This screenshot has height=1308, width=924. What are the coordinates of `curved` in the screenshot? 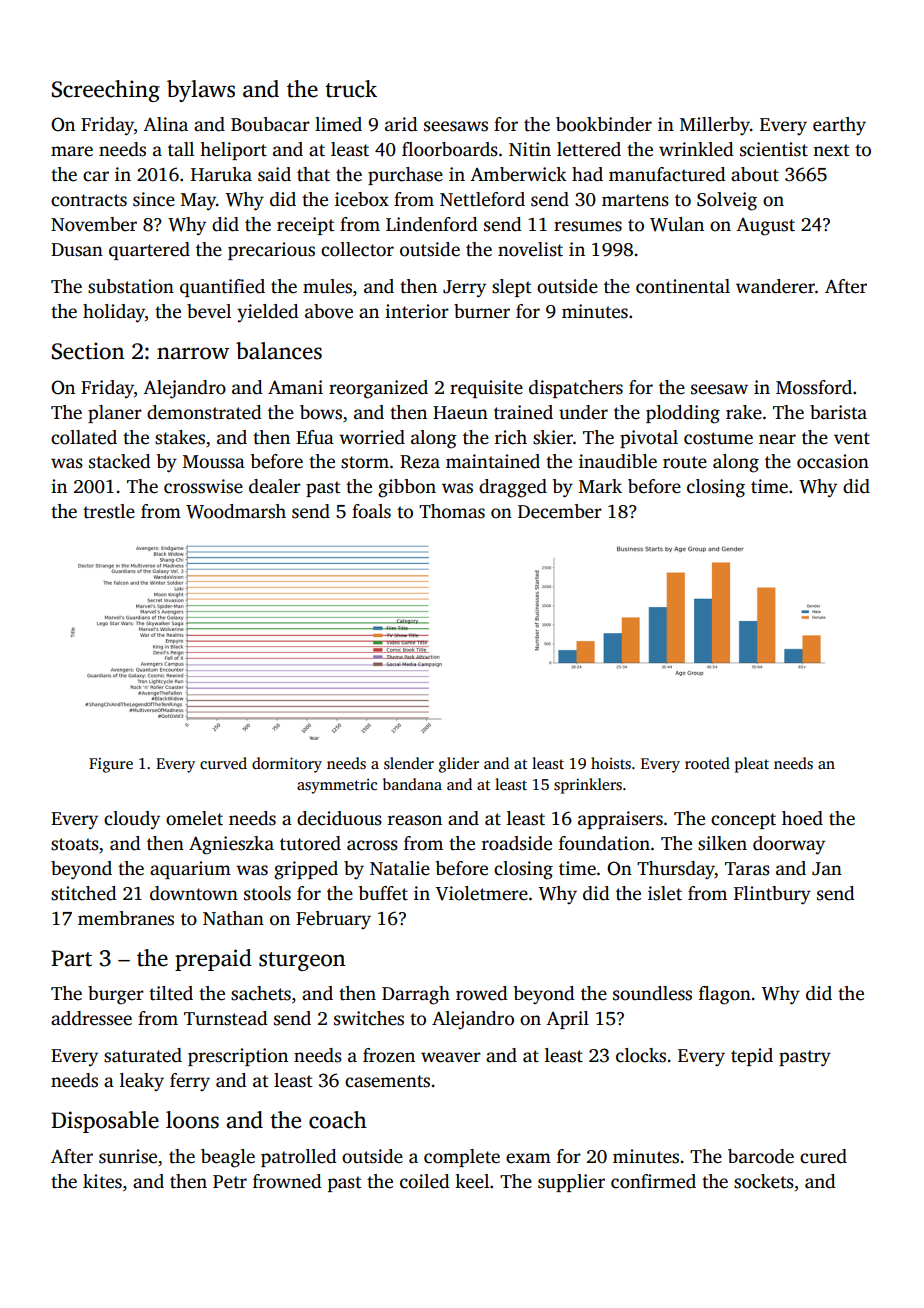 It's located at (223, 763).
